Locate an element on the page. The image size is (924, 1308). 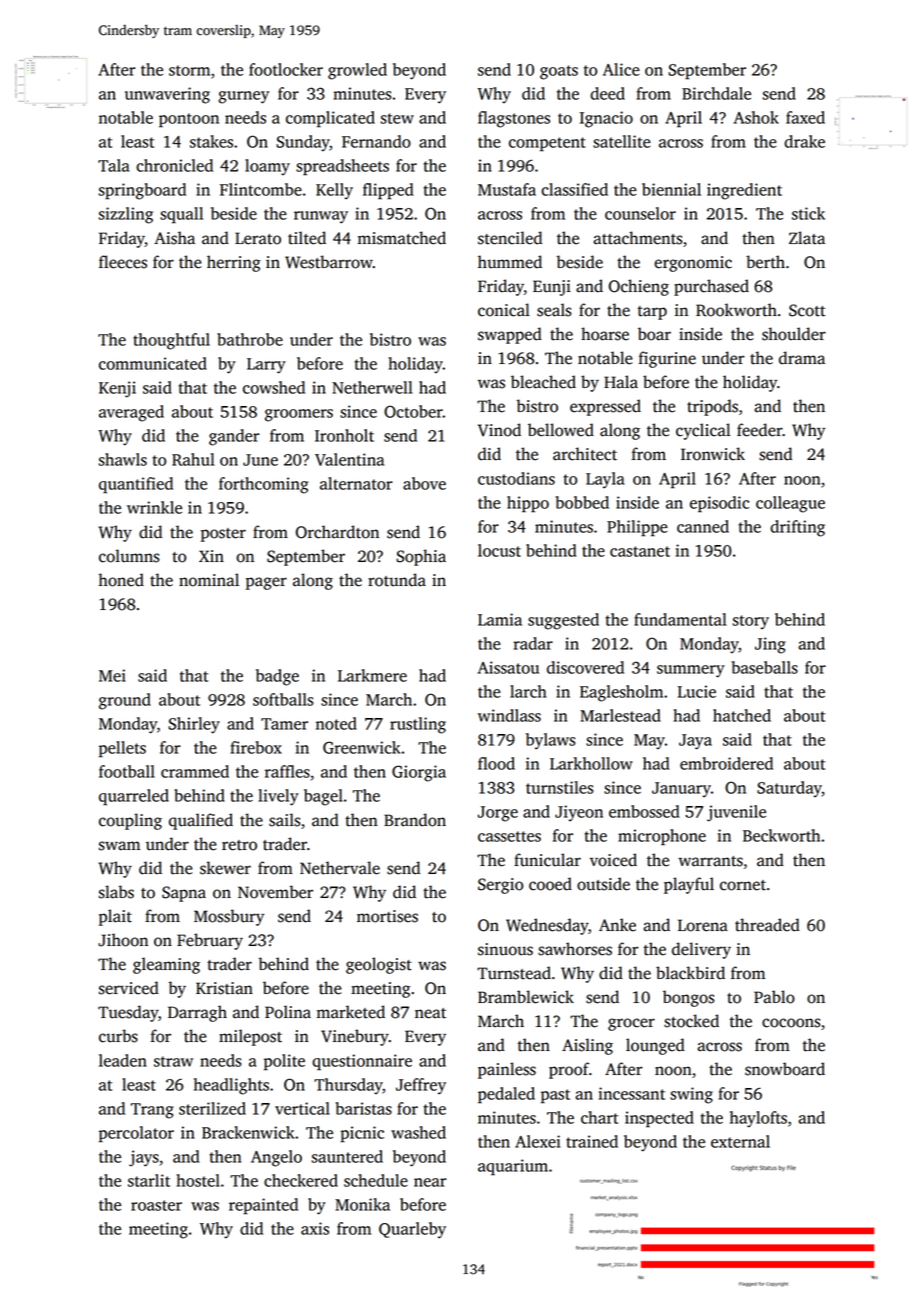
shawls is located at coordinates (123, 459).
